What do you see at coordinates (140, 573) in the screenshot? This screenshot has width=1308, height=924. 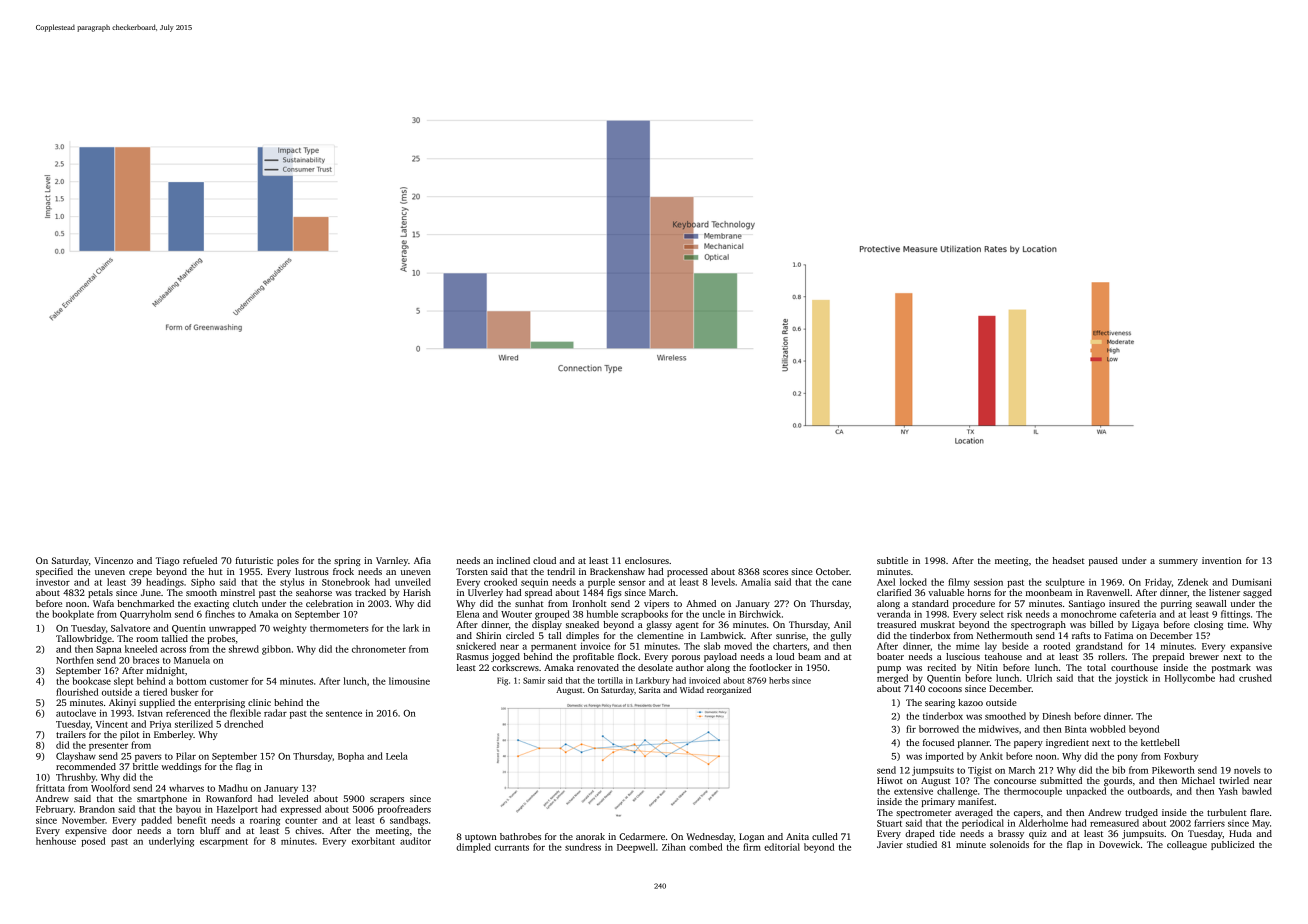 I see `crepe` at bounding box center [140, 573].
